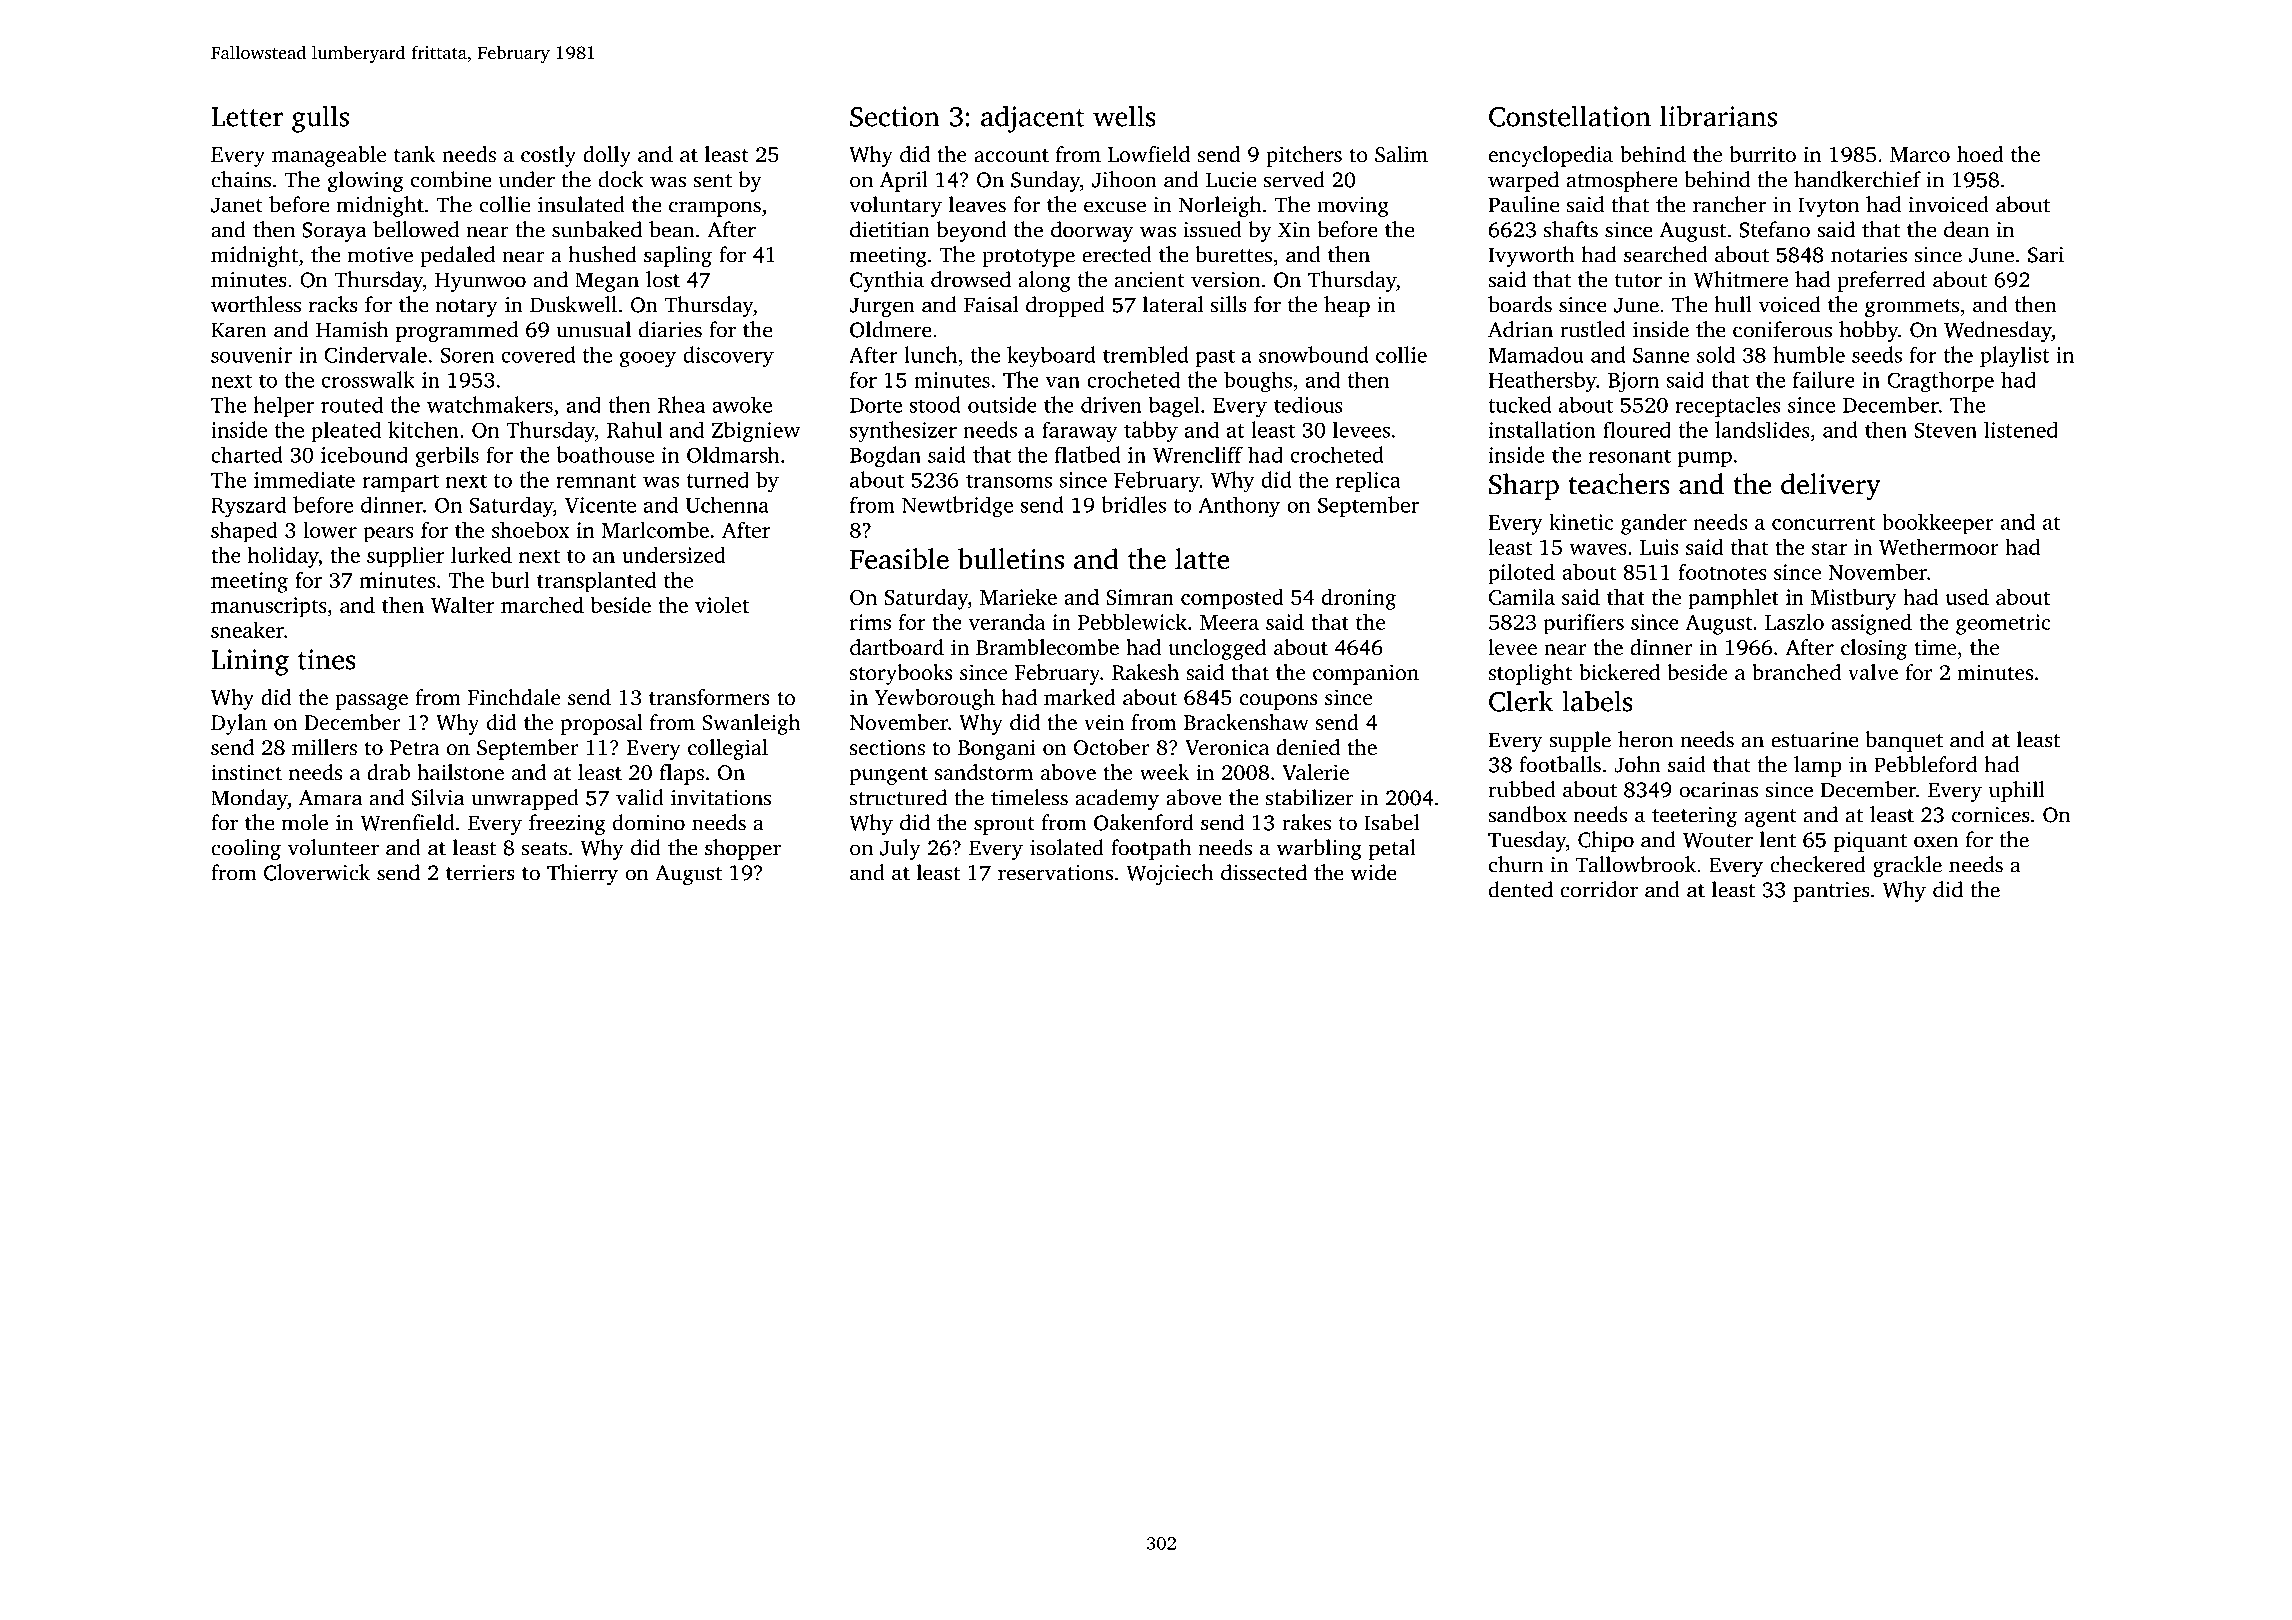 The height and width of the screenshot is (1620, 2292). What do you see at coordinates (1521, 889) in the screenshot?
I see `dented` at bounding box center [1521, 889].
